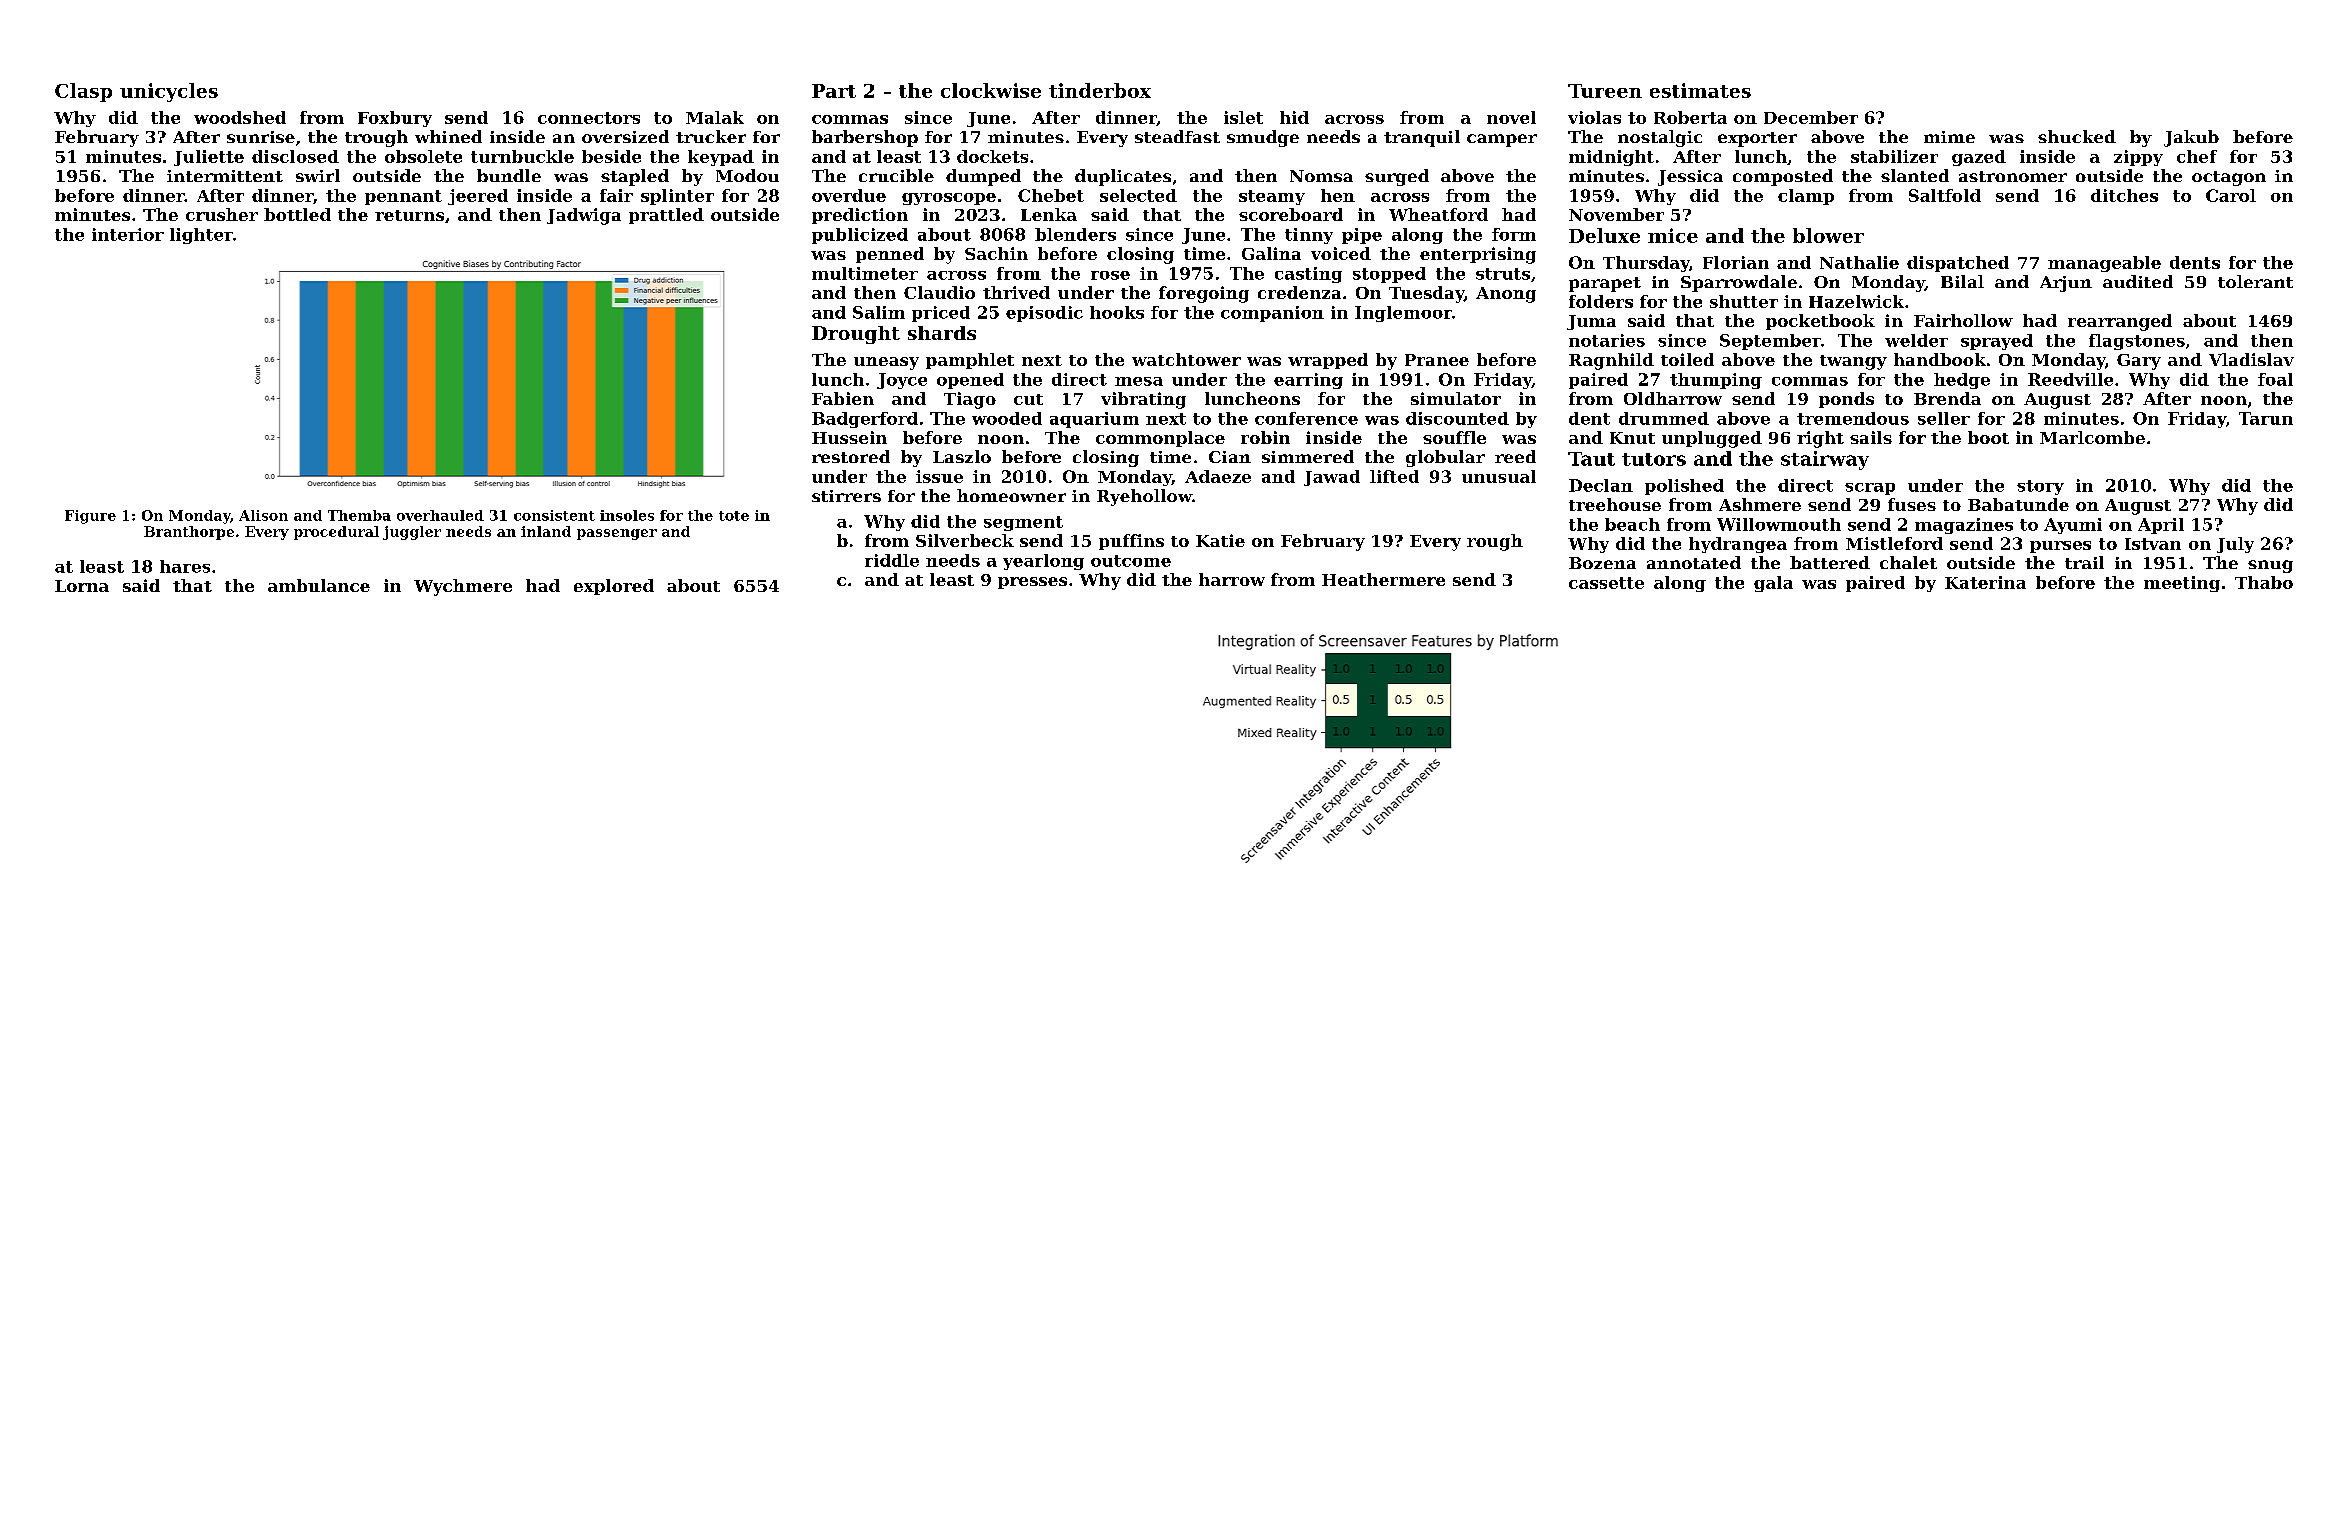 This page has width=2348, height=1519. Describe the element at coordinates (463, 587) in the page. I see `Wychmere` at that location.
